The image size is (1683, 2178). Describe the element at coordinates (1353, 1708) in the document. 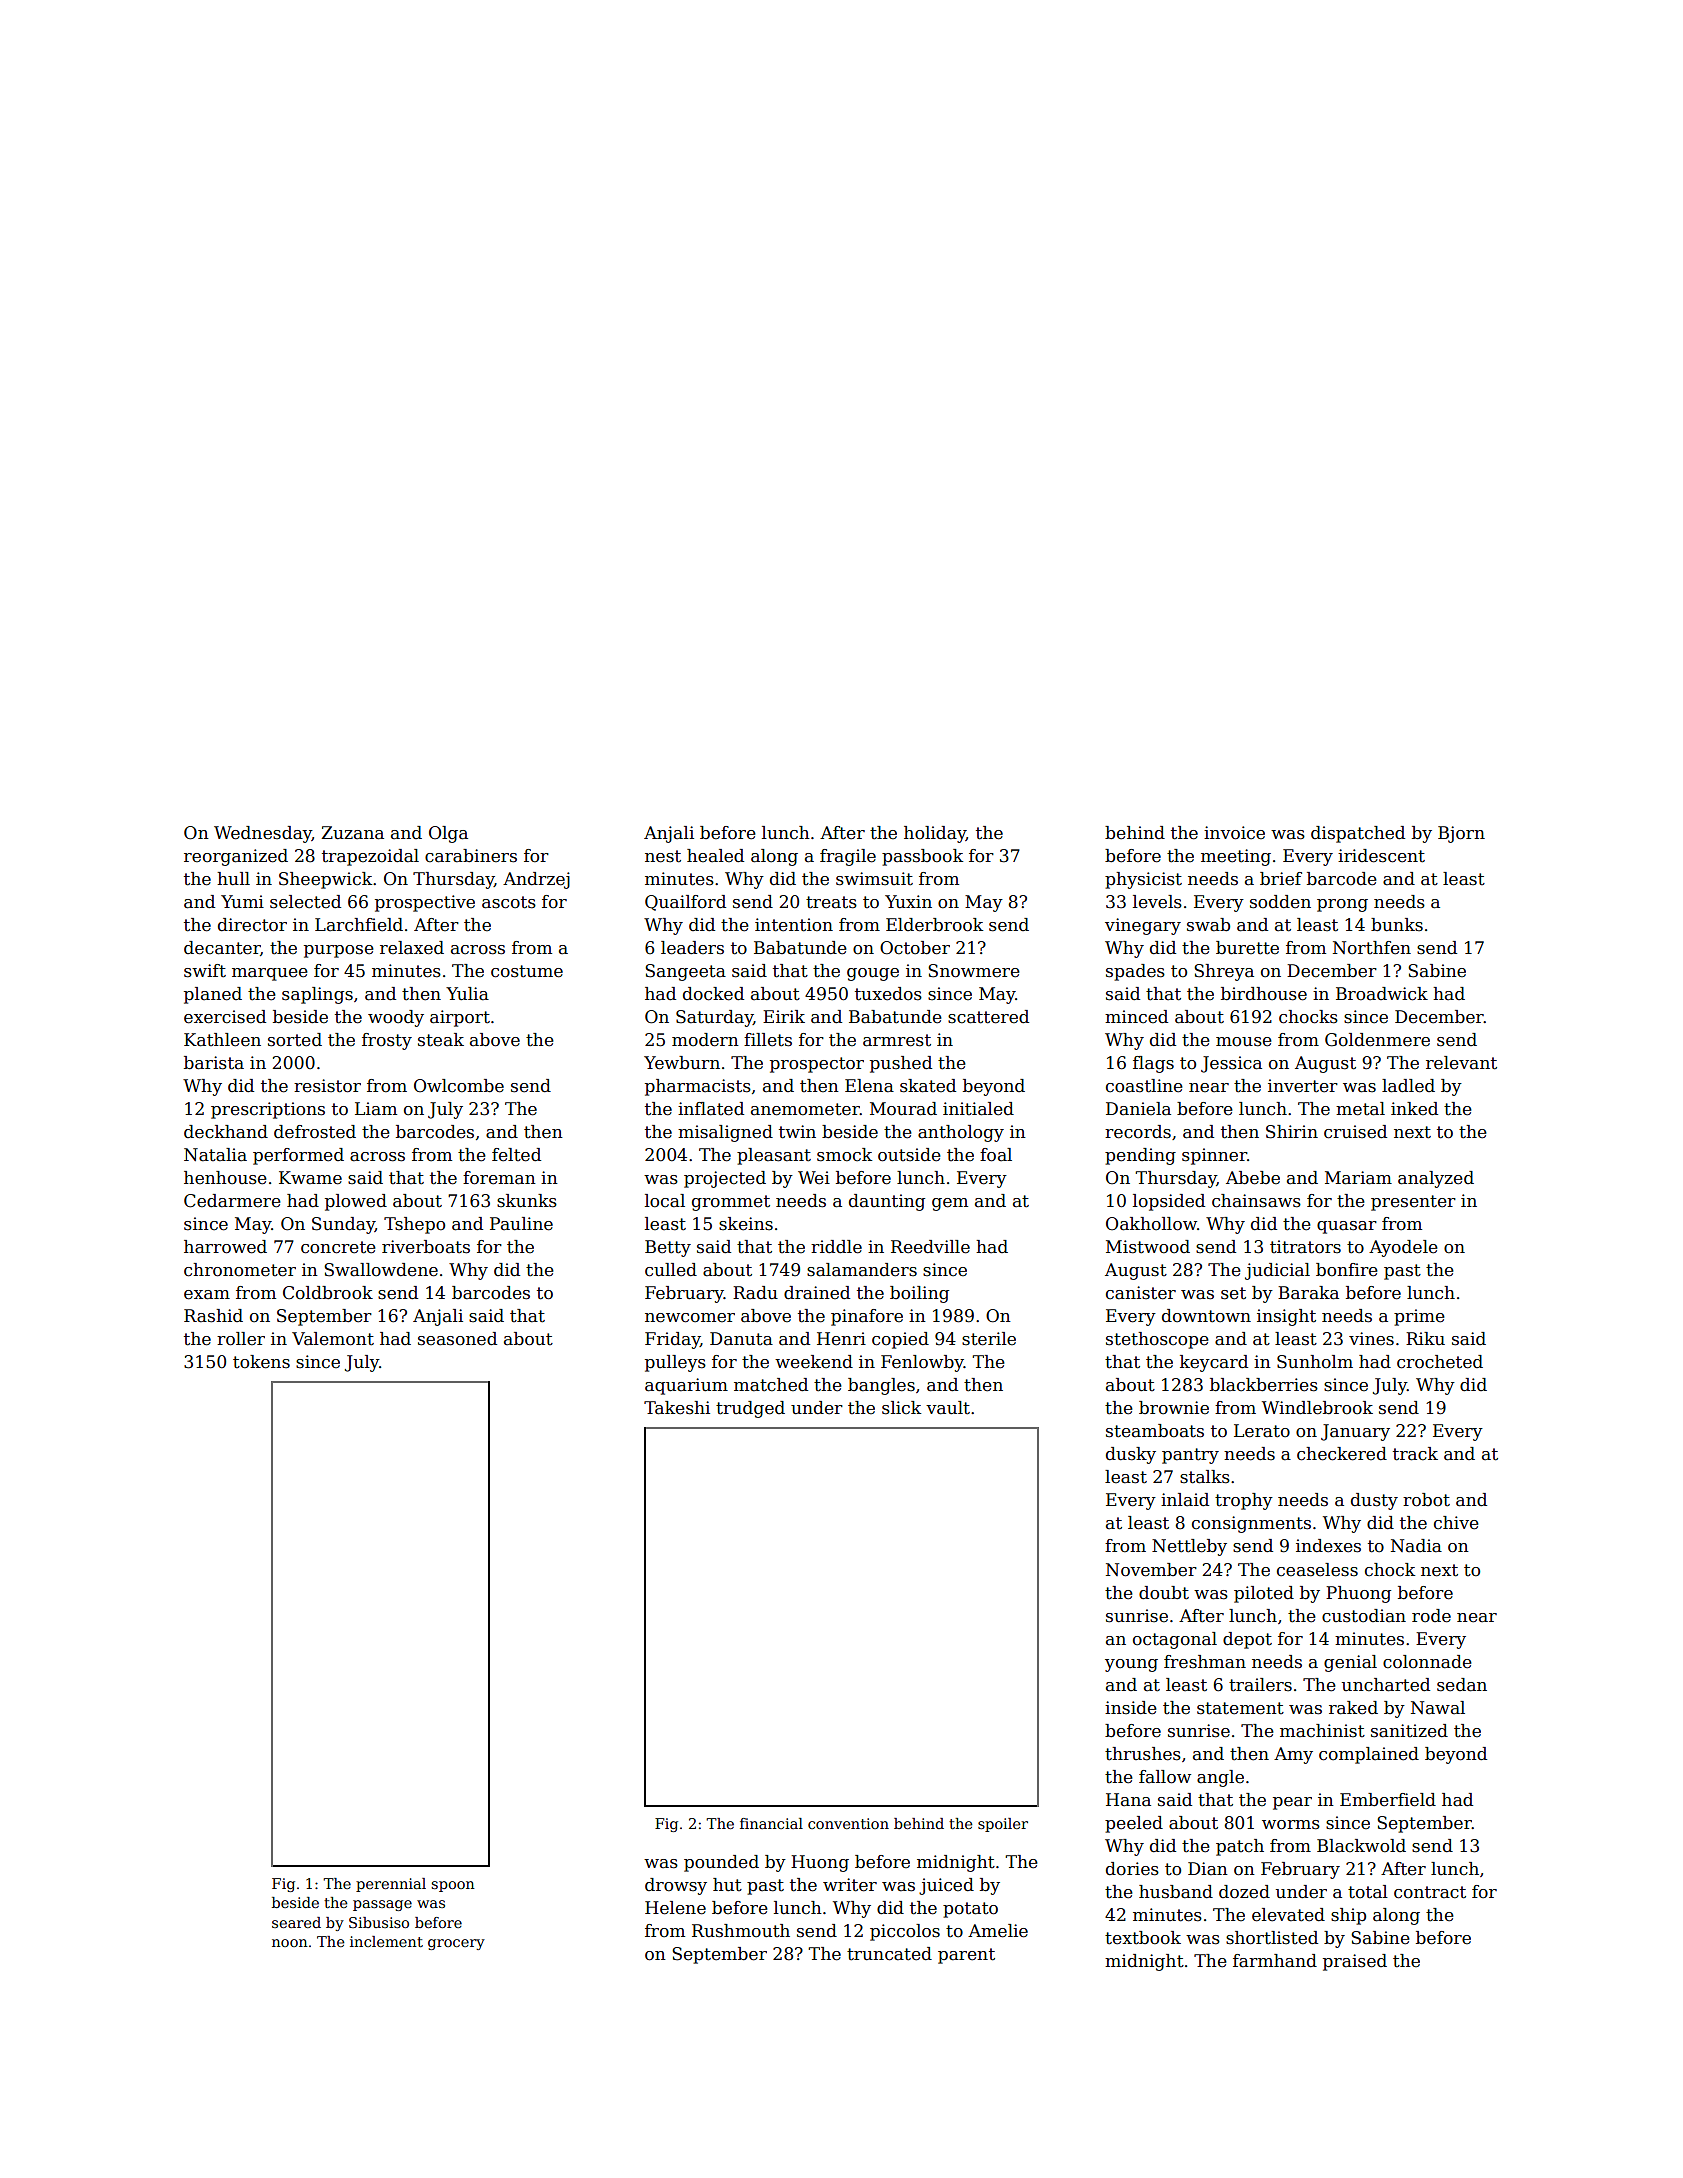

I see `raked` at that location.
